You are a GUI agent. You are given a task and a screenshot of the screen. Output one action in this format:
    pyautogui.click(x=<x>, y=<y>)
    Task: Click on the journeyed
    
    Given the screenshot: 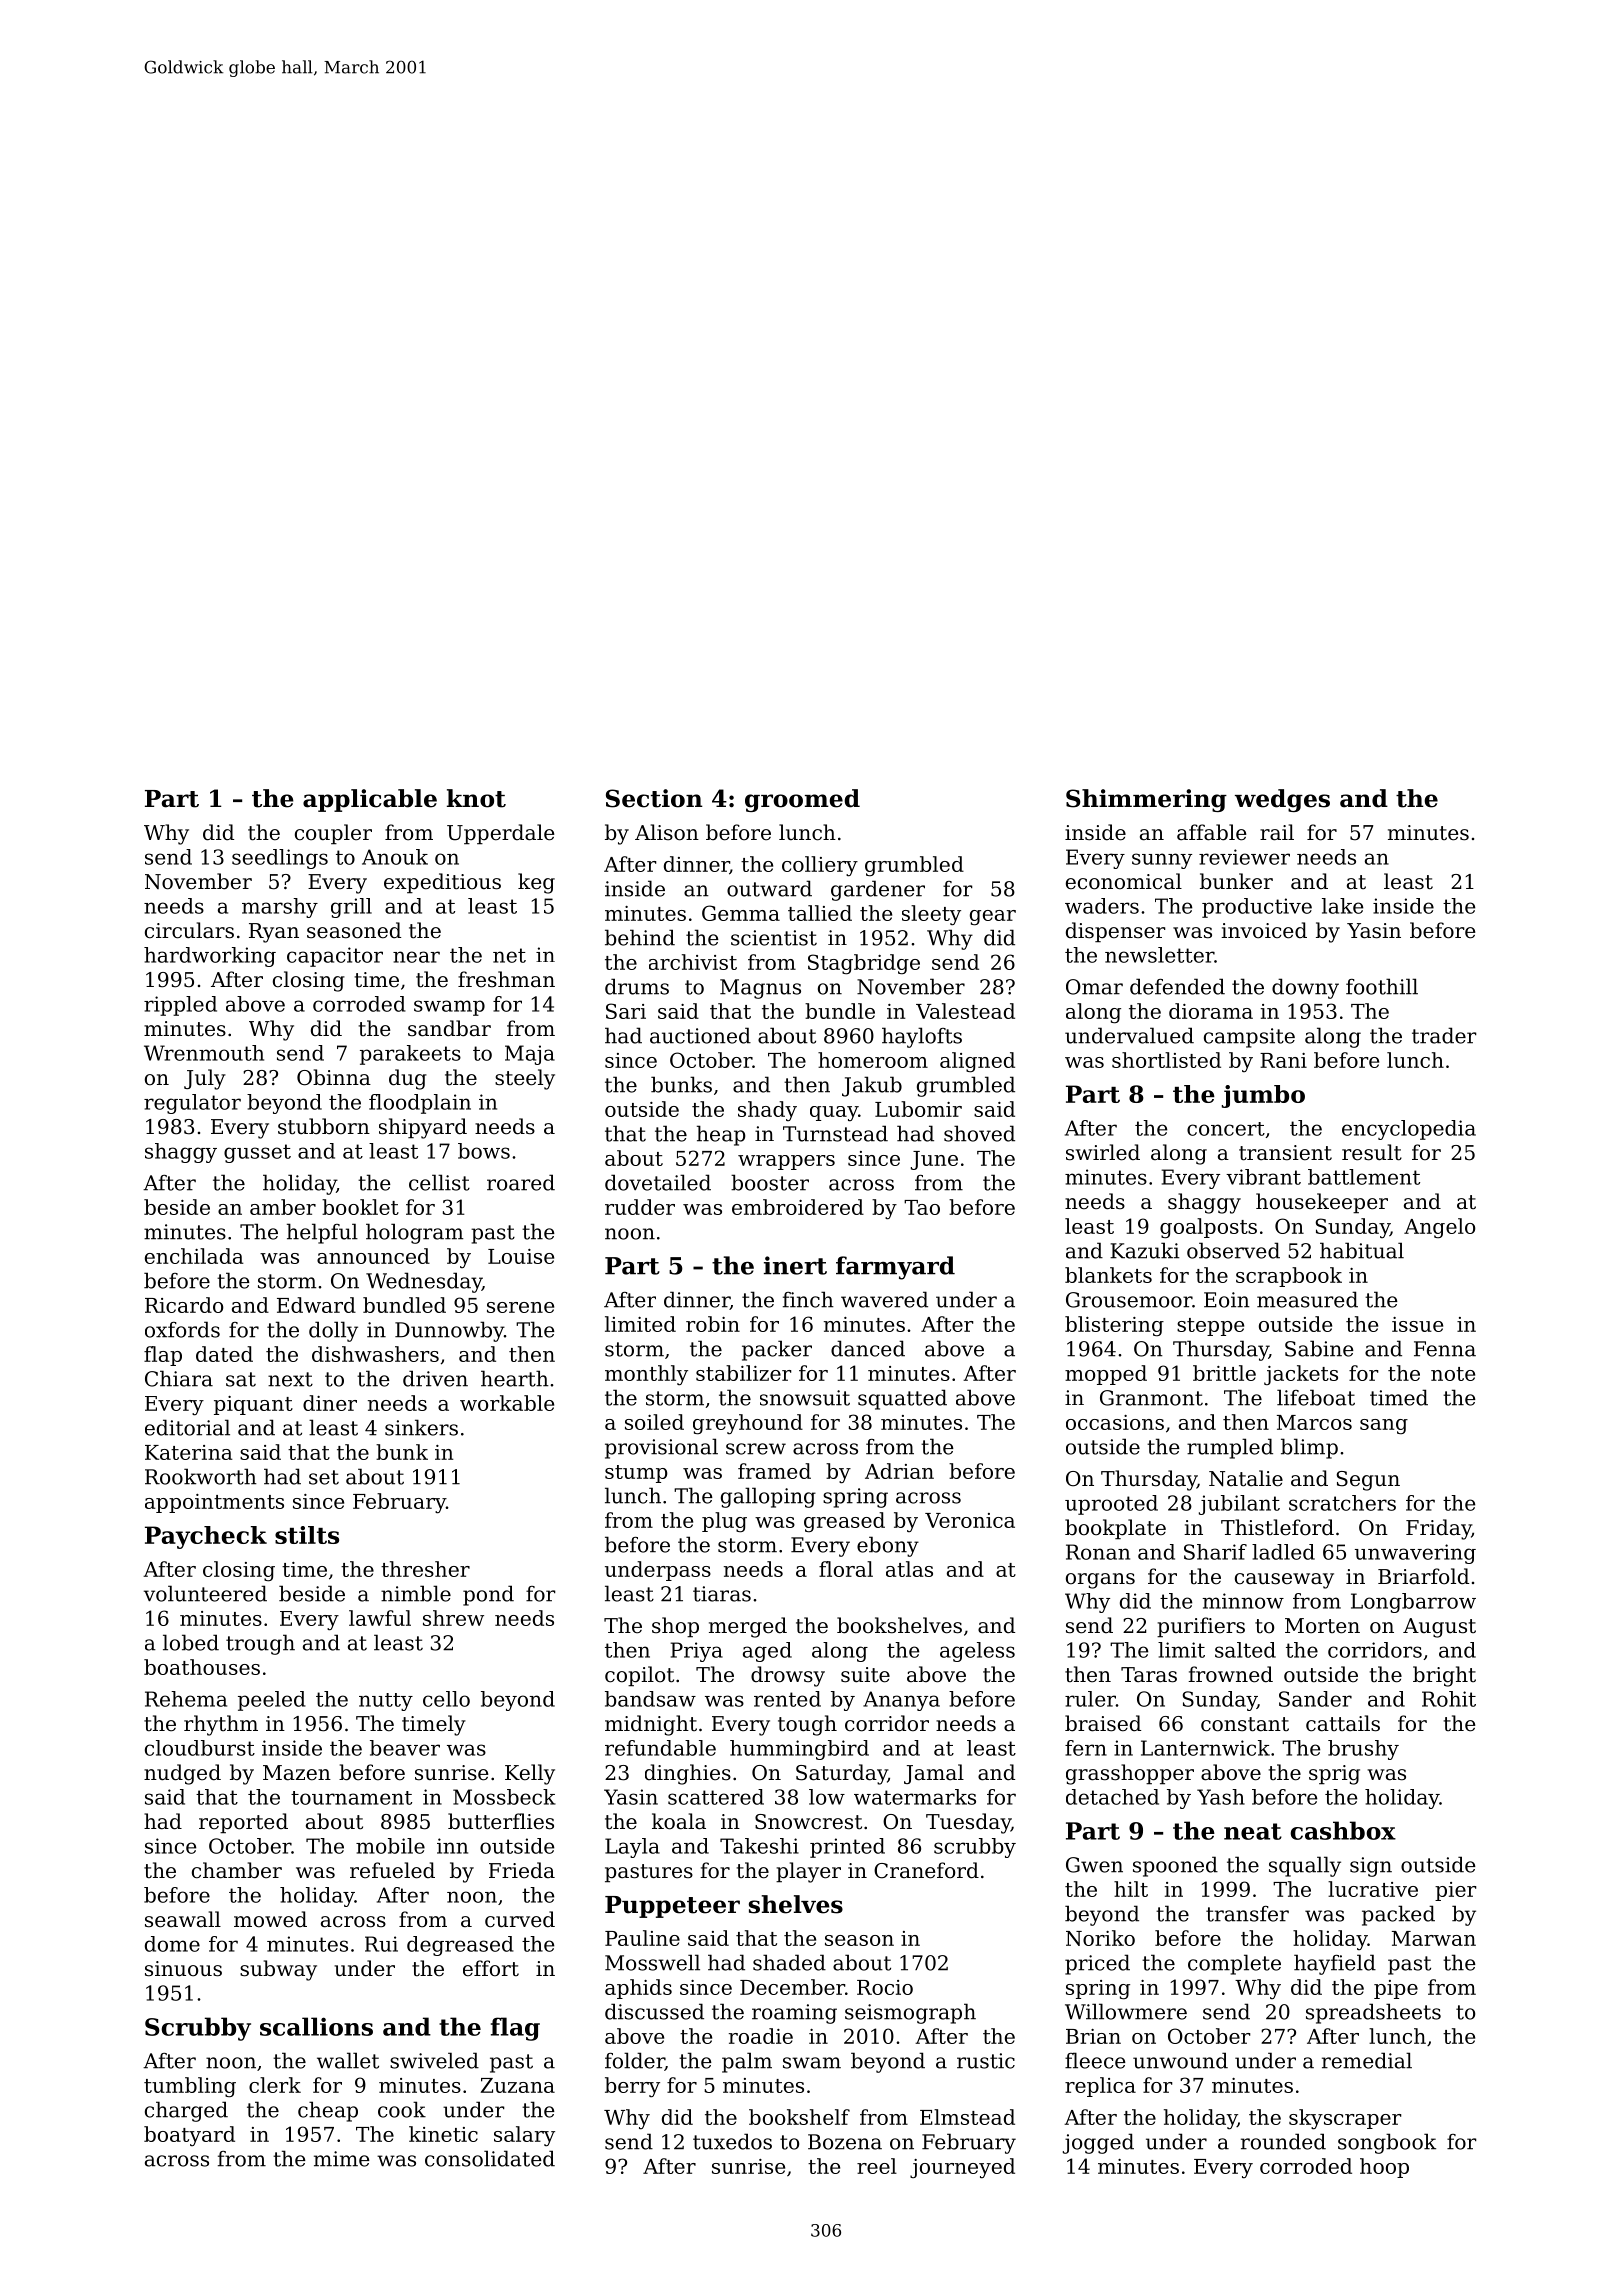 What is the action you would take?
    pyautogui.click(x=962, y=2168)
